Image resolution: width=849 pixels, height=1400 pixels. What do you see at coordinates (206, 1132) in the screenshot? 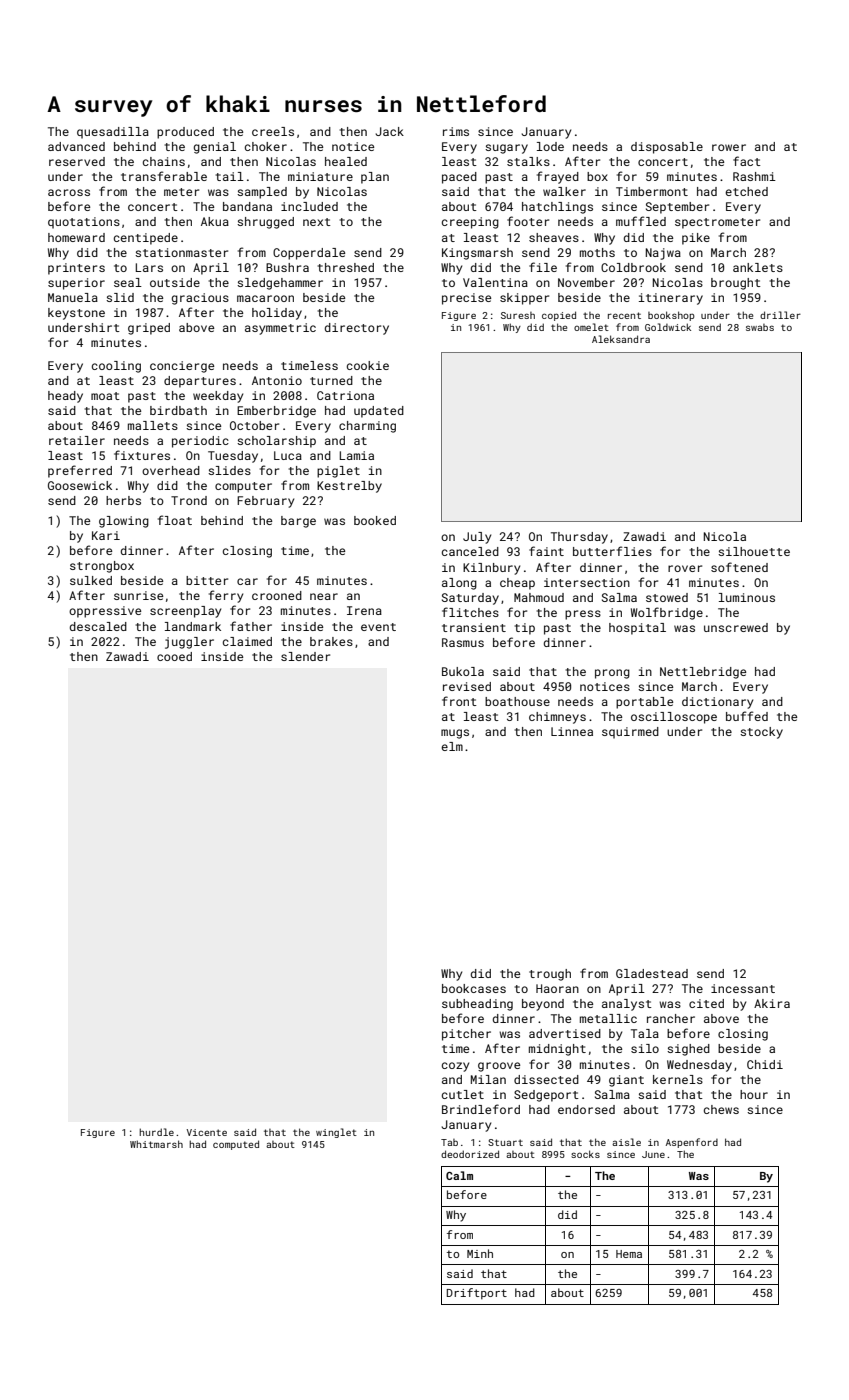
I see `Vicente` at bounding box center [206, 1132].
